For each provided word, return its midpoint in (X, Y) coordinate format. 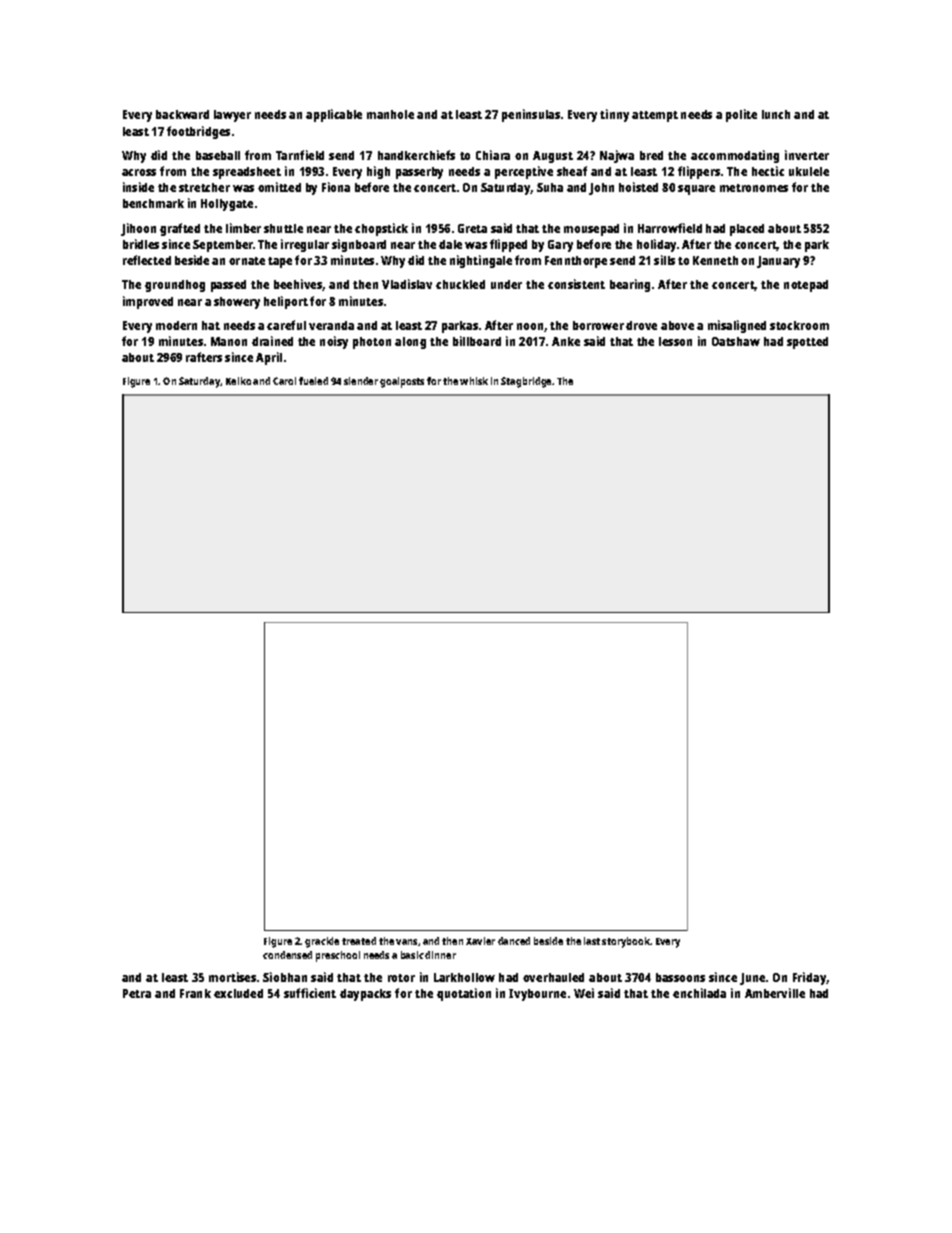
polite (741, 115)
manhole (390, 114)
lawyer (232, 116)
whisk (474, 381)
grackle (322, 942)
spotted (807, 343)
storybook (626, 942)
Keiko (238, 381)
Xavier (480, 941)
